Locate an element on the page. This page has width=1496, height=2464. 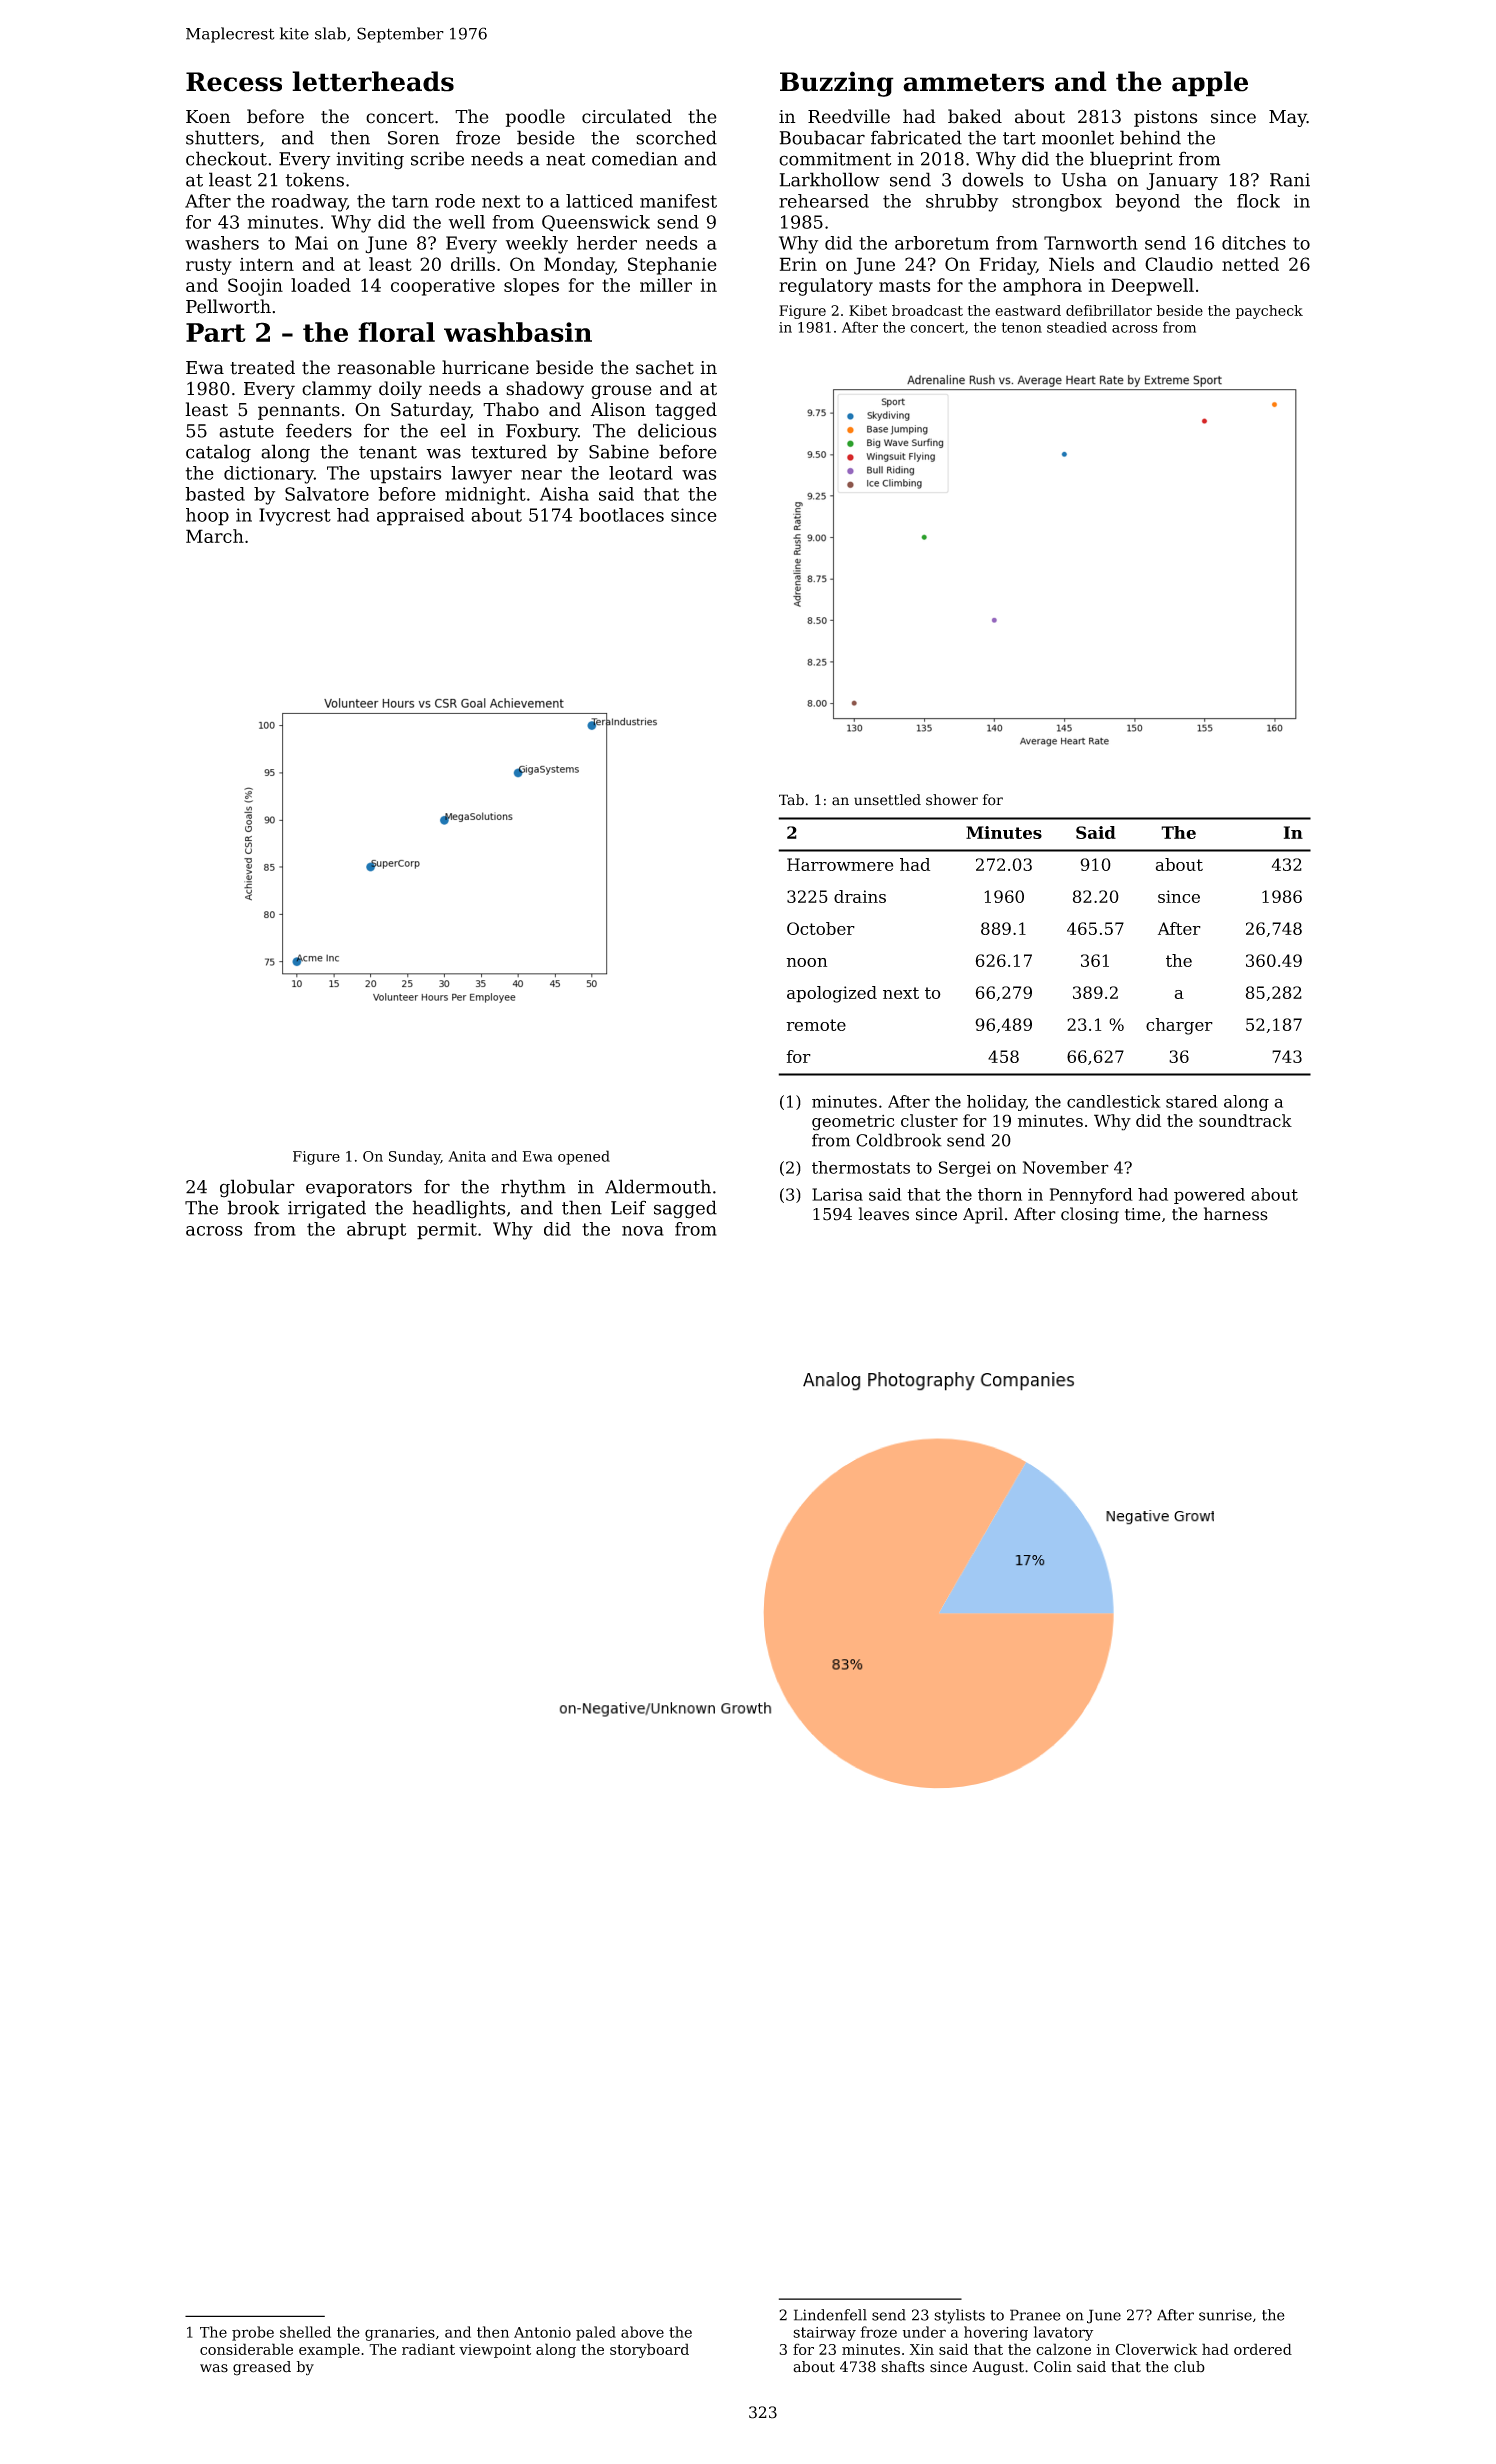
Buzzing is located at coordinates (837, 84).
